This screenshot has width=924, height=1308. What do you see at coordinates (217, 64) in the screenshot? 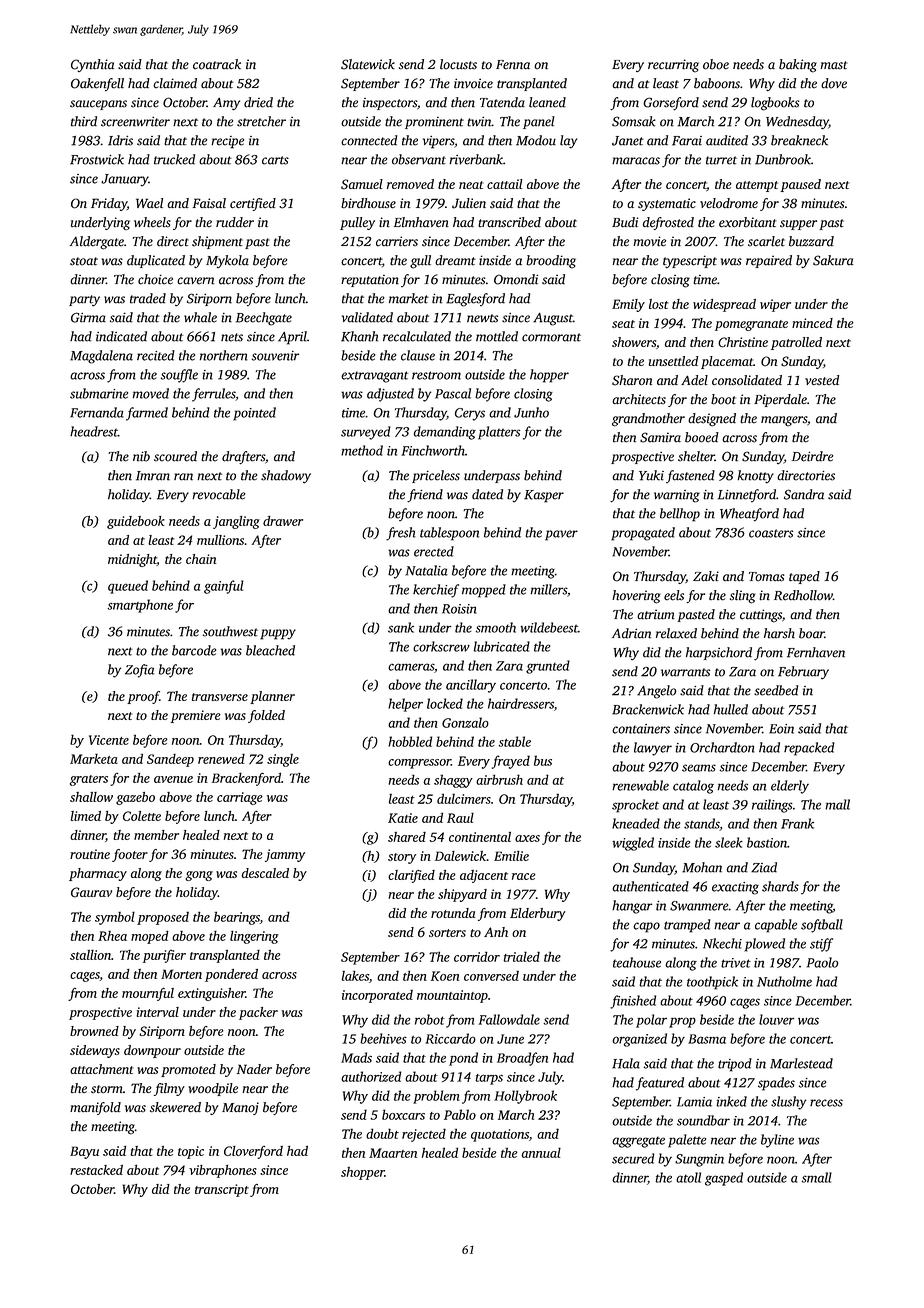
I see `coatrack` at bounding box center [217, 64].
